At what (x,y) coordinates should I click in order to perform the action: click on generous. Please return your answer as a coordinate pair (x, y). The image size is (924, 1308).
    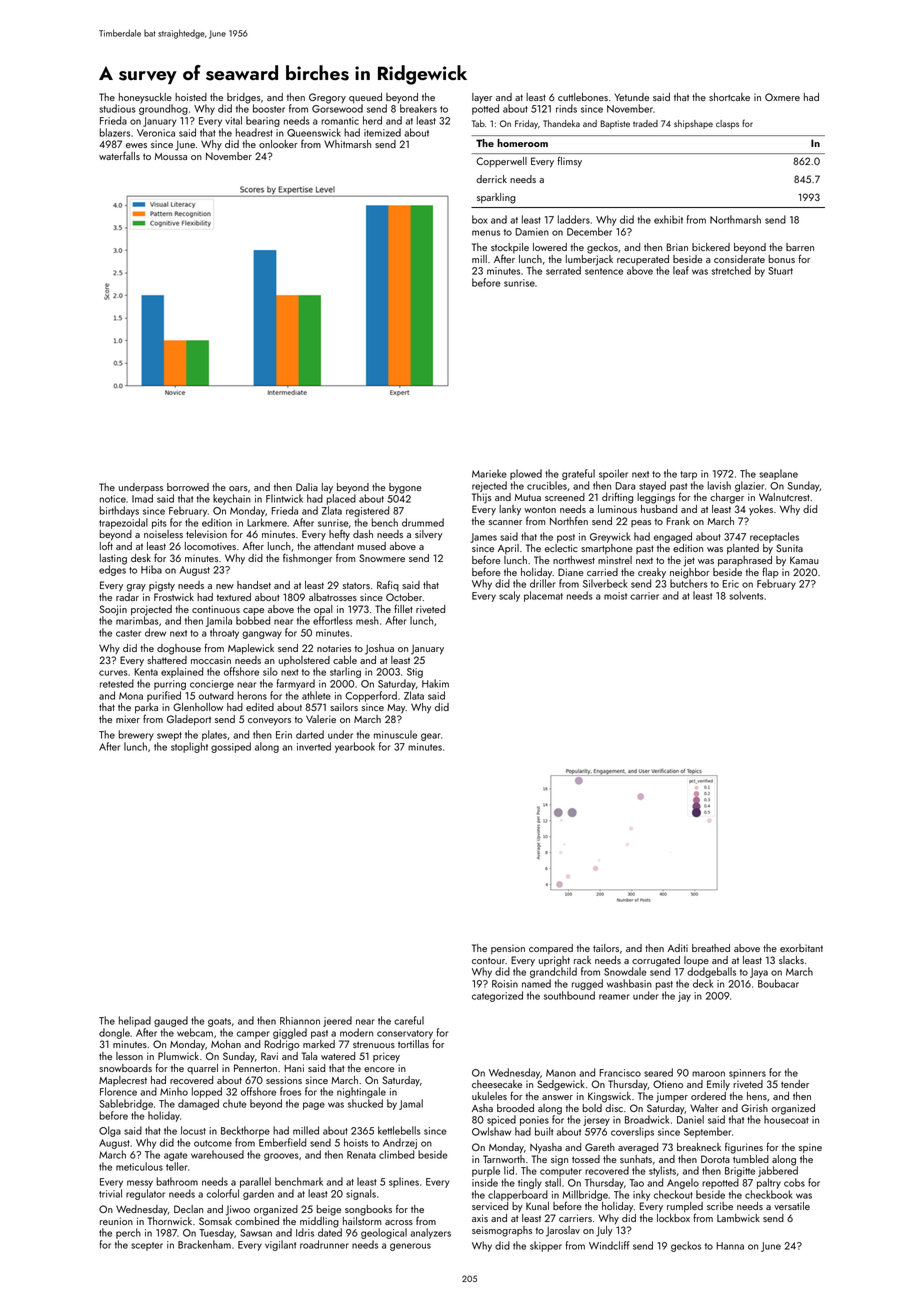
    Looking at the image, I should click on (410, 1247).
